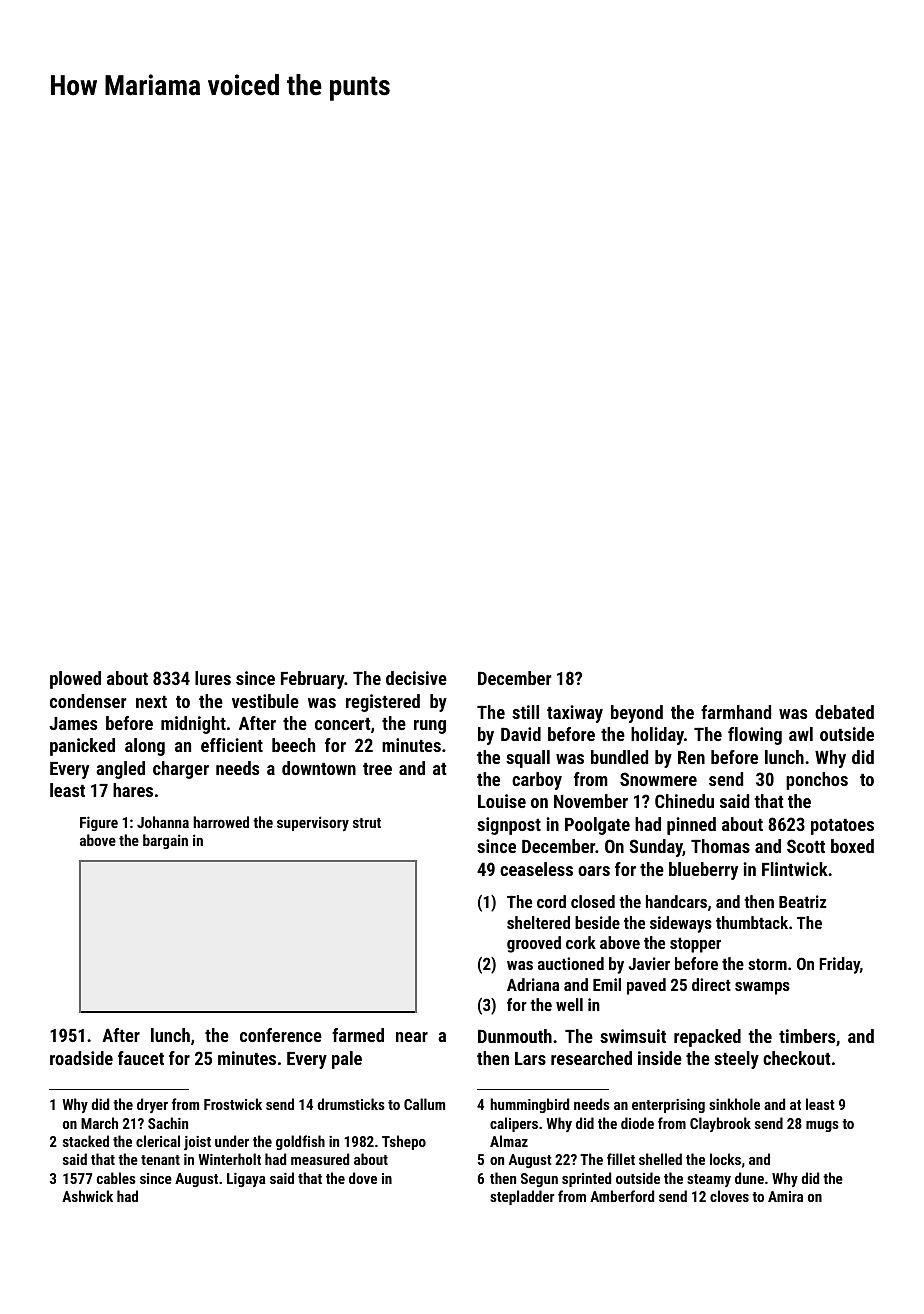  Describe the element at coordinates (75, 680) in the screenshot. I see `plowed` at that location.
